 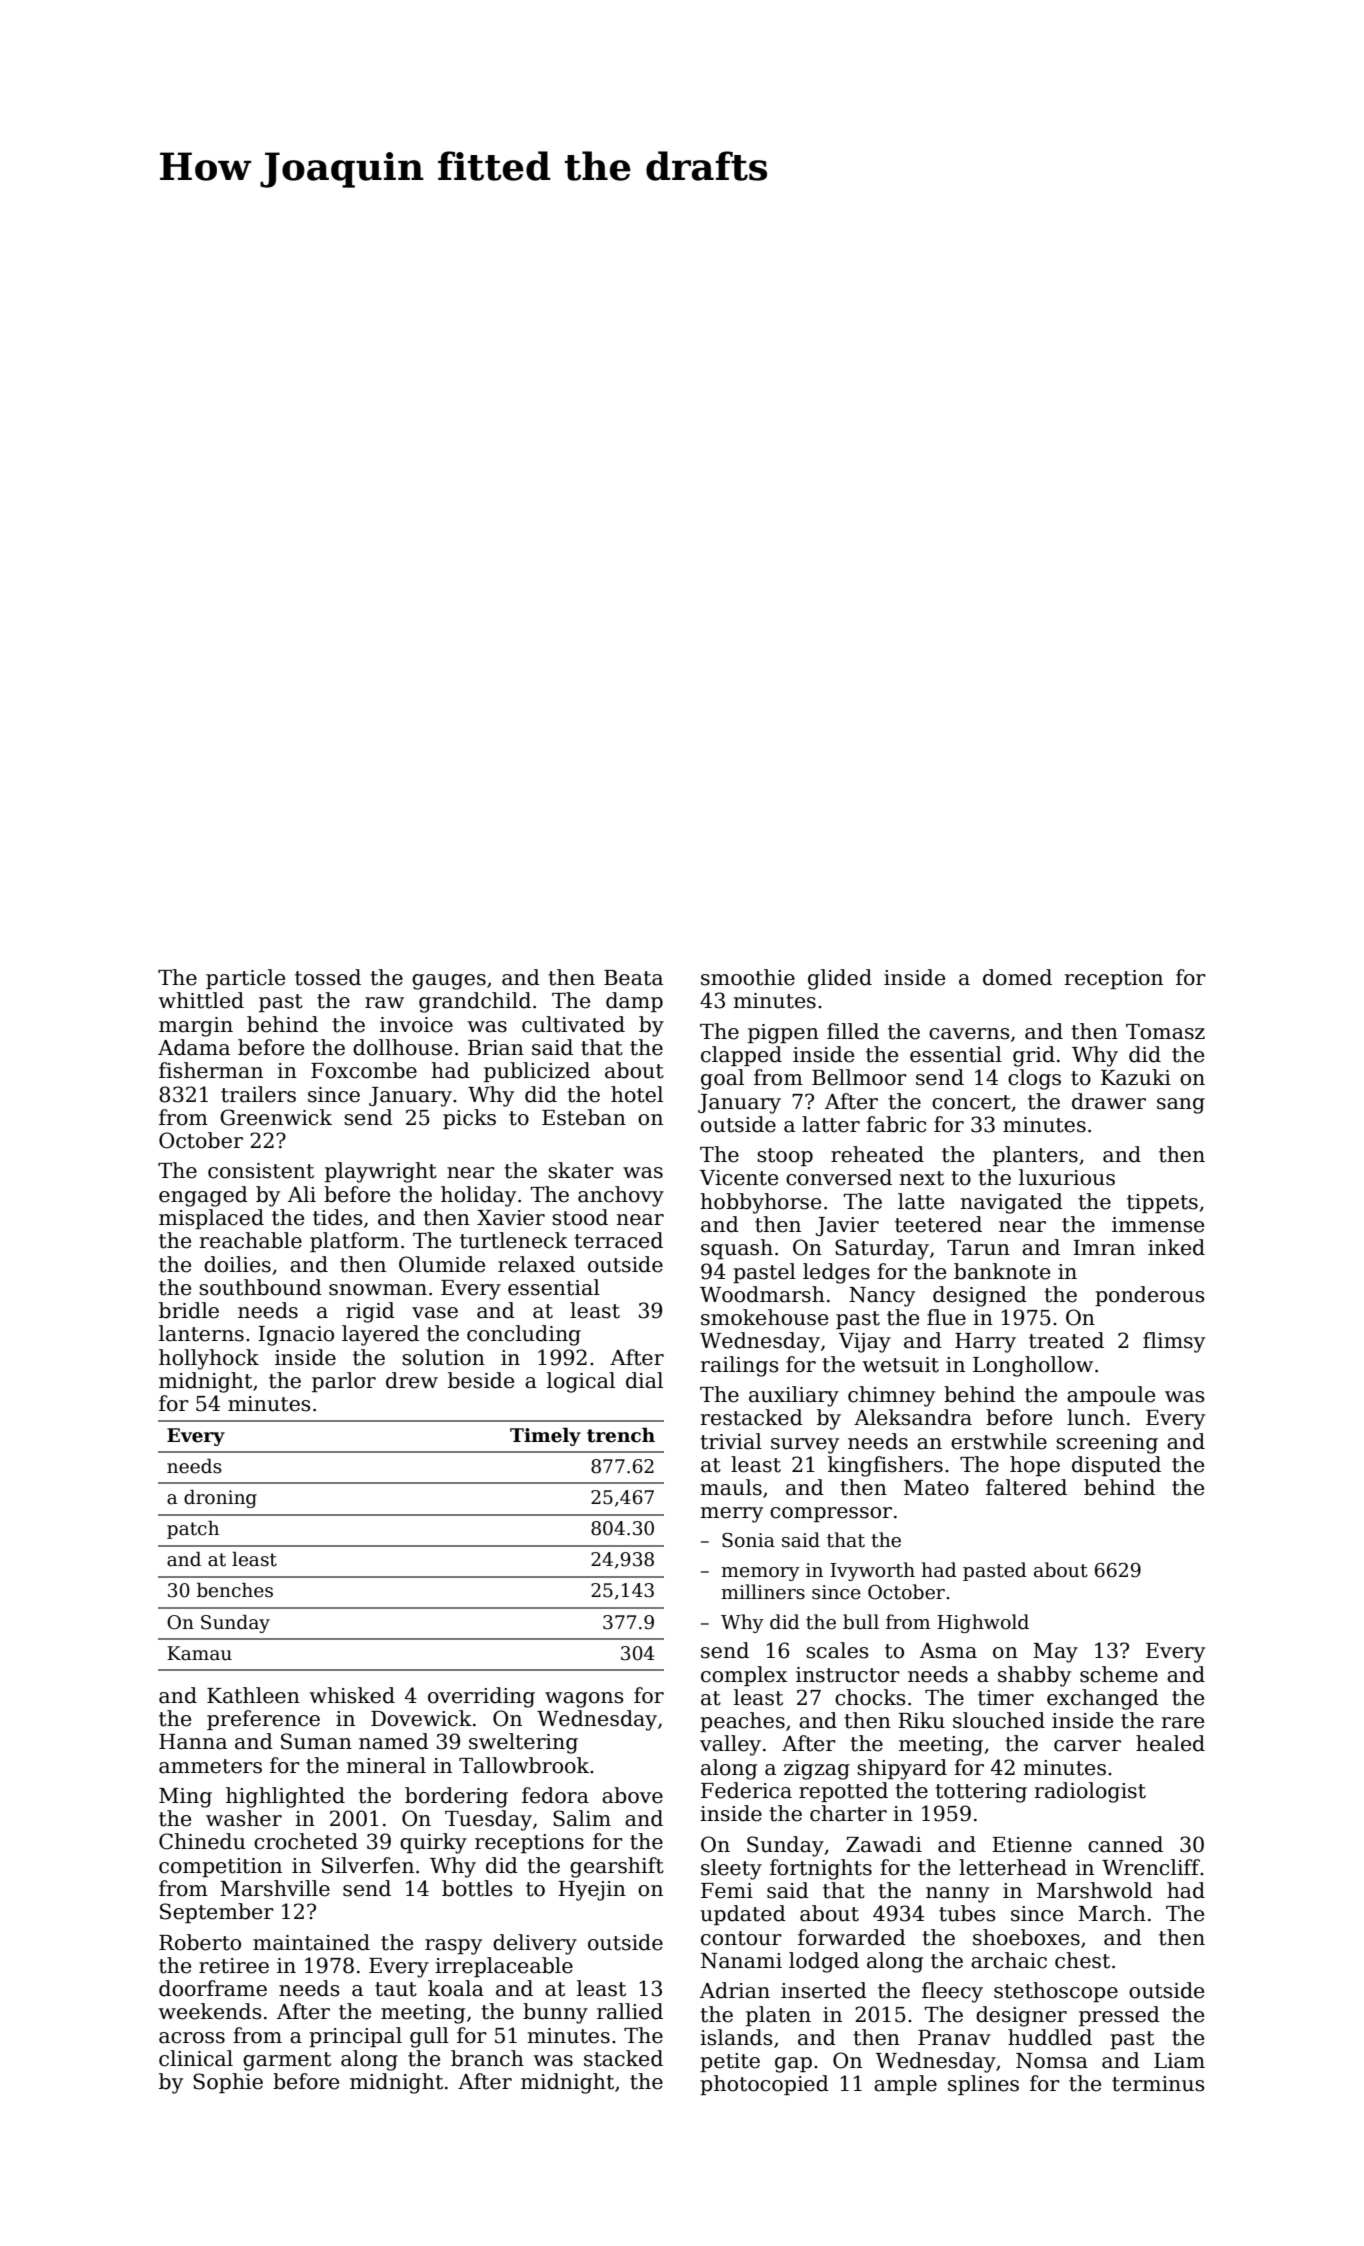 What do you see at coordinates (209, 1359) in the screenshot?
I see `hollyhock` at bounding box center [209, 1359].
